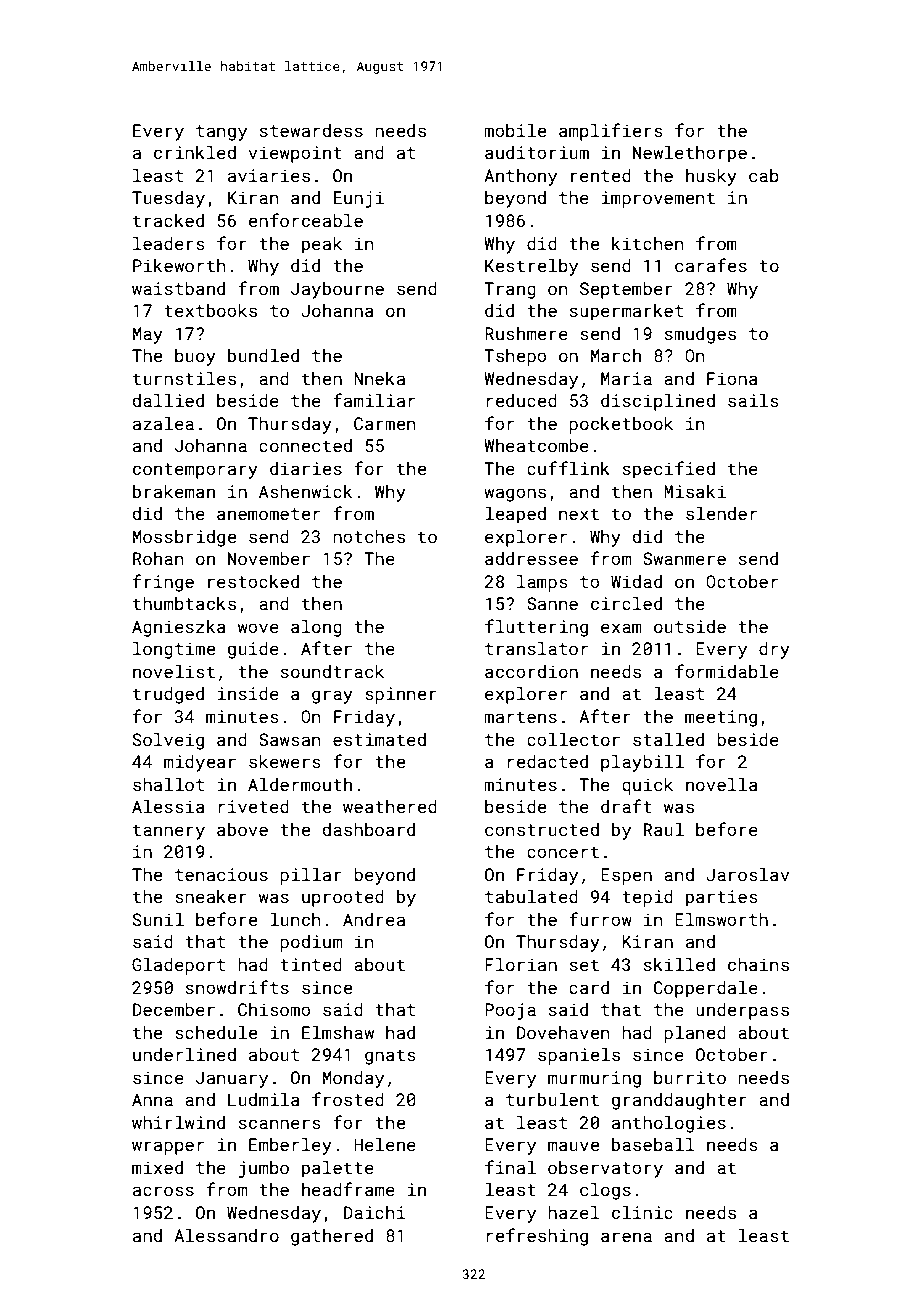 This page has width=924, height=1314. I want to click on Nneka, so click(379, 378).
